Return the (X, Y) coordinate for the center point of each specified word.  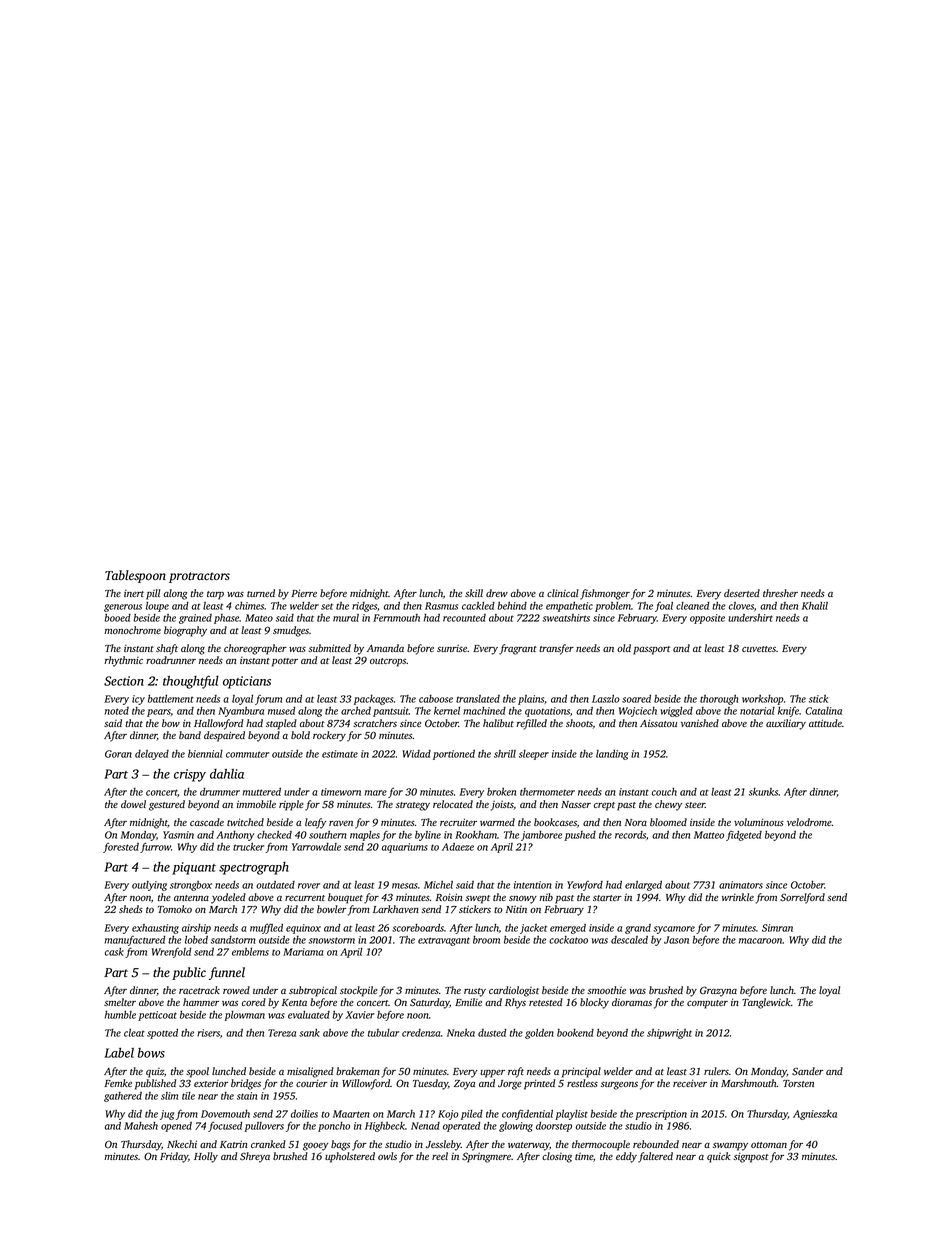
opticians (247, 682)
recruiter (458, 822)
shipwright (669, 1034)
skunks (763, 792)
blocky (594, 1003)
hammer (201, 1002)
